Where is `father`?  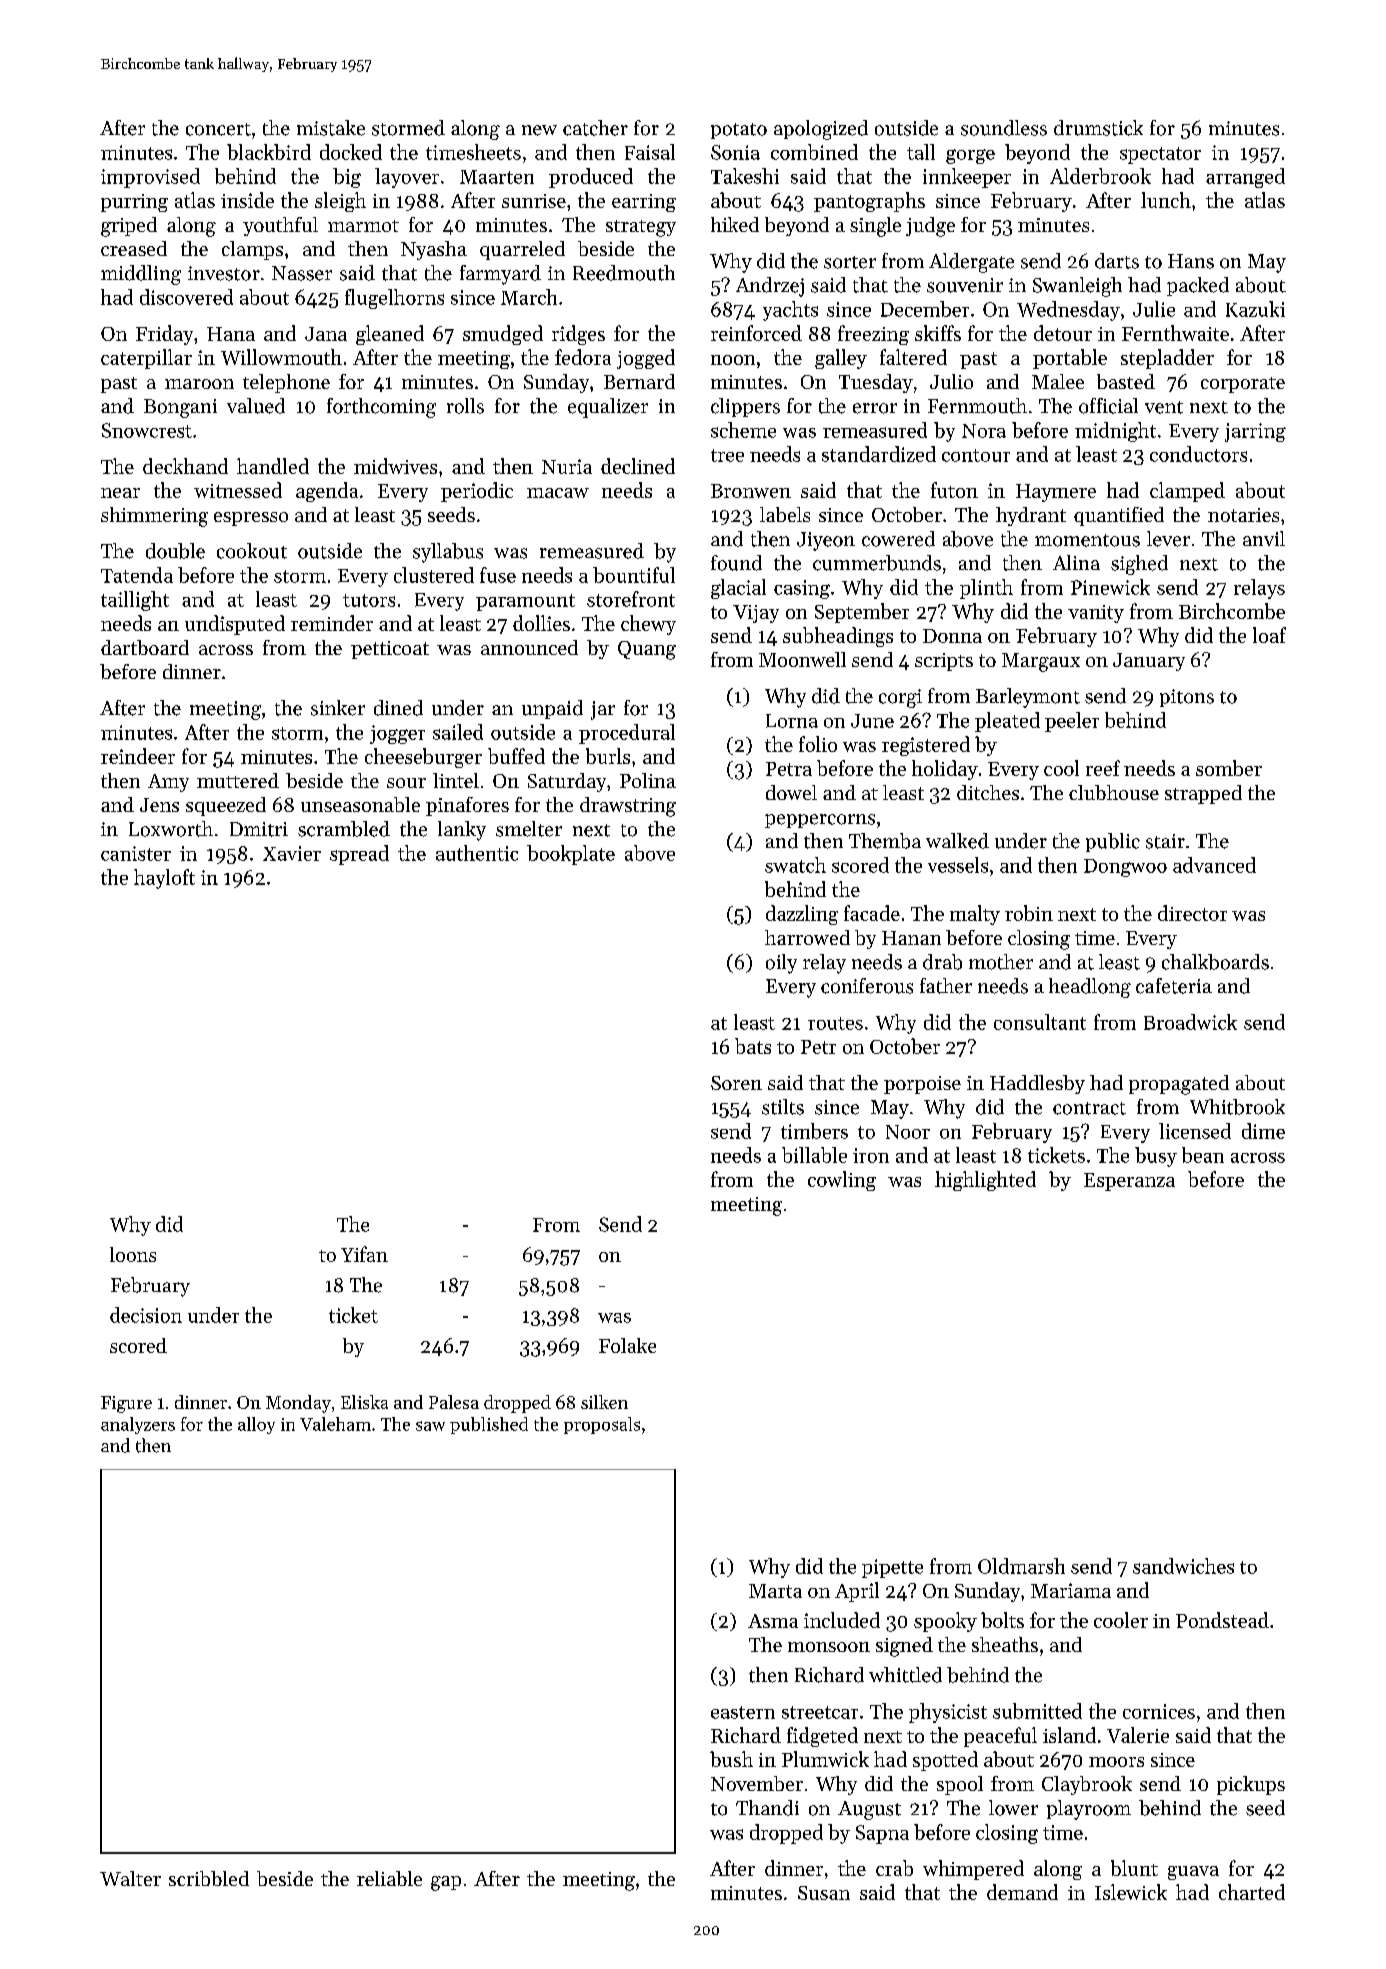 father is located at coordinates (946, 986).
